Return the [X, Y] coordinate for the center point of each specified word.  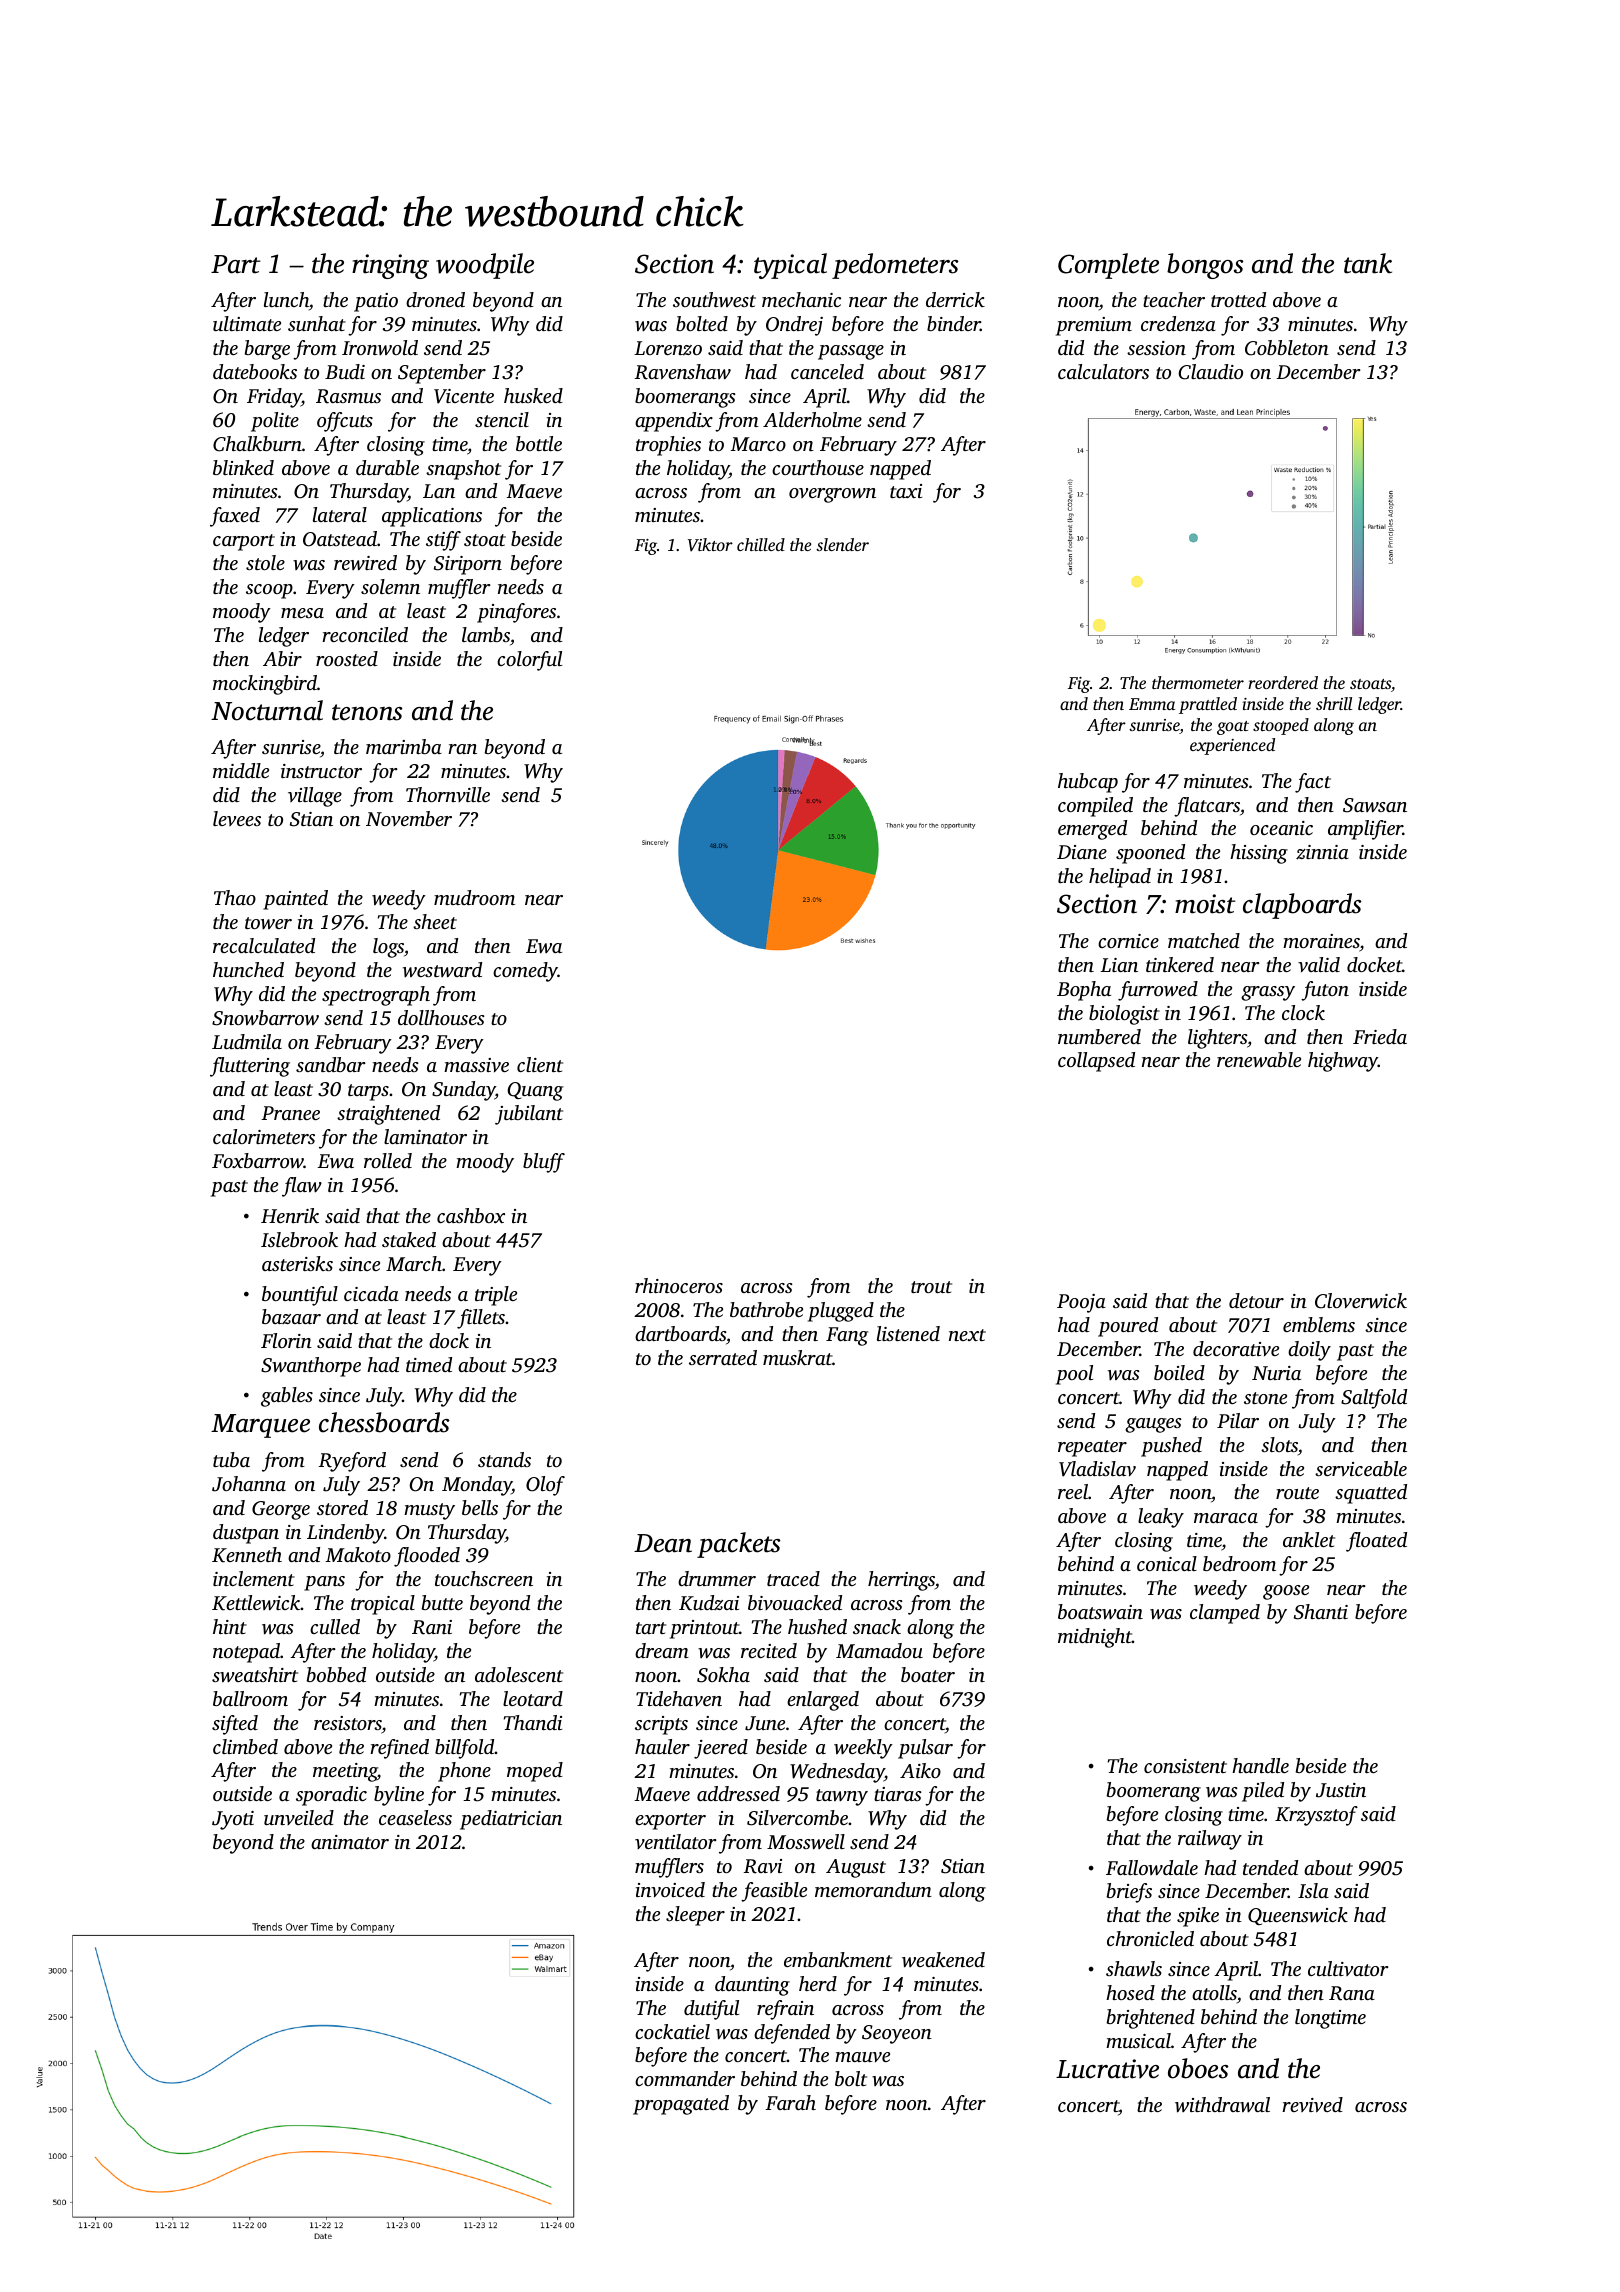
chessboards [384, 1422]
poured [1128, 1327]
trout [931, 1287]
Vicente [464, 396]
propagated [681, 2105]
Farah [790, 2102]
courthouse [818, 467]
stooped [1281, 726]
